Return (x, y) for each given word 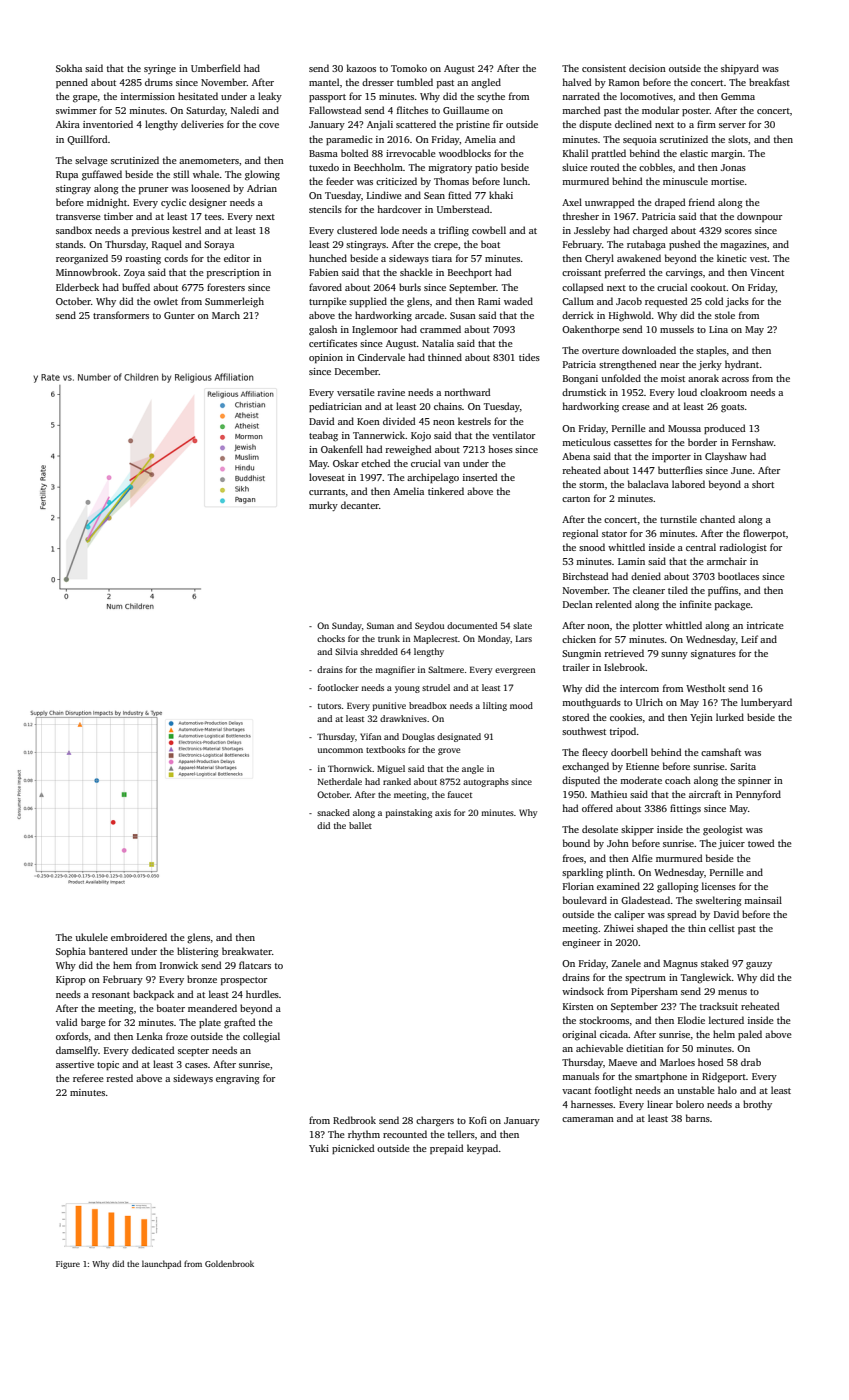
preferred (625, 273)
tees (213, 217)
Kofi (478, 1120)
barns (698, 1118)
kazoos (361, 68)
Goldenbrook (229, 1263)
